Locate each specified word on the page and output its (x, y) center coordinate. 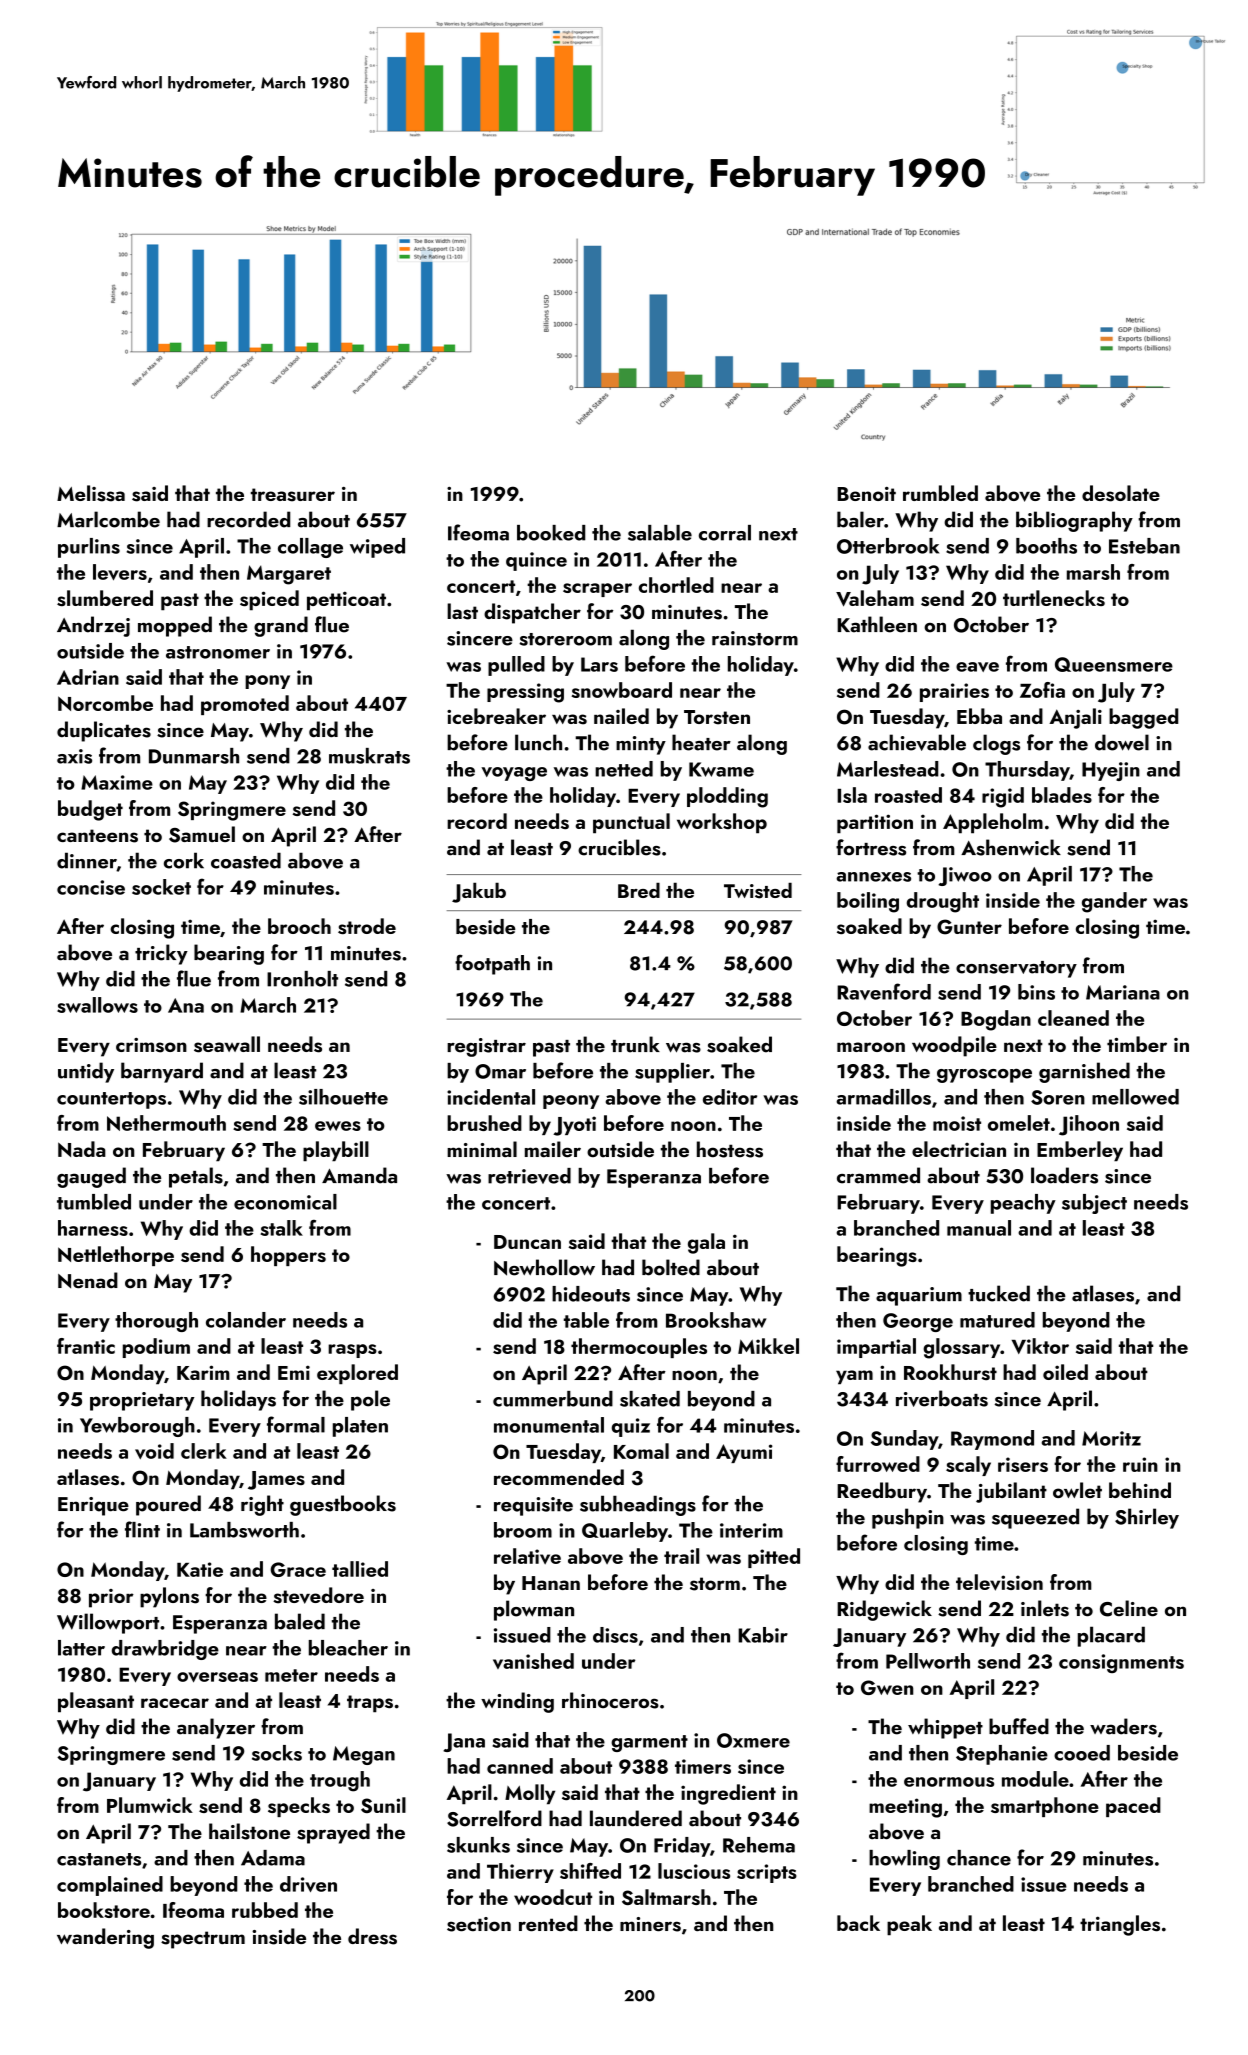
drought (943, 902)
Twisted (758, 890)
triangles (1120, 1925)
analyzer (216, 1728)
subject (1094, 1204)
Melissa (91, 493)
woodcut (553, 1897)
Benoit (866, 494)
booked (551, 533)
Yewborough (137, 1427)
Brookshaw (716, 1320)
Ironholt (302, 979)
